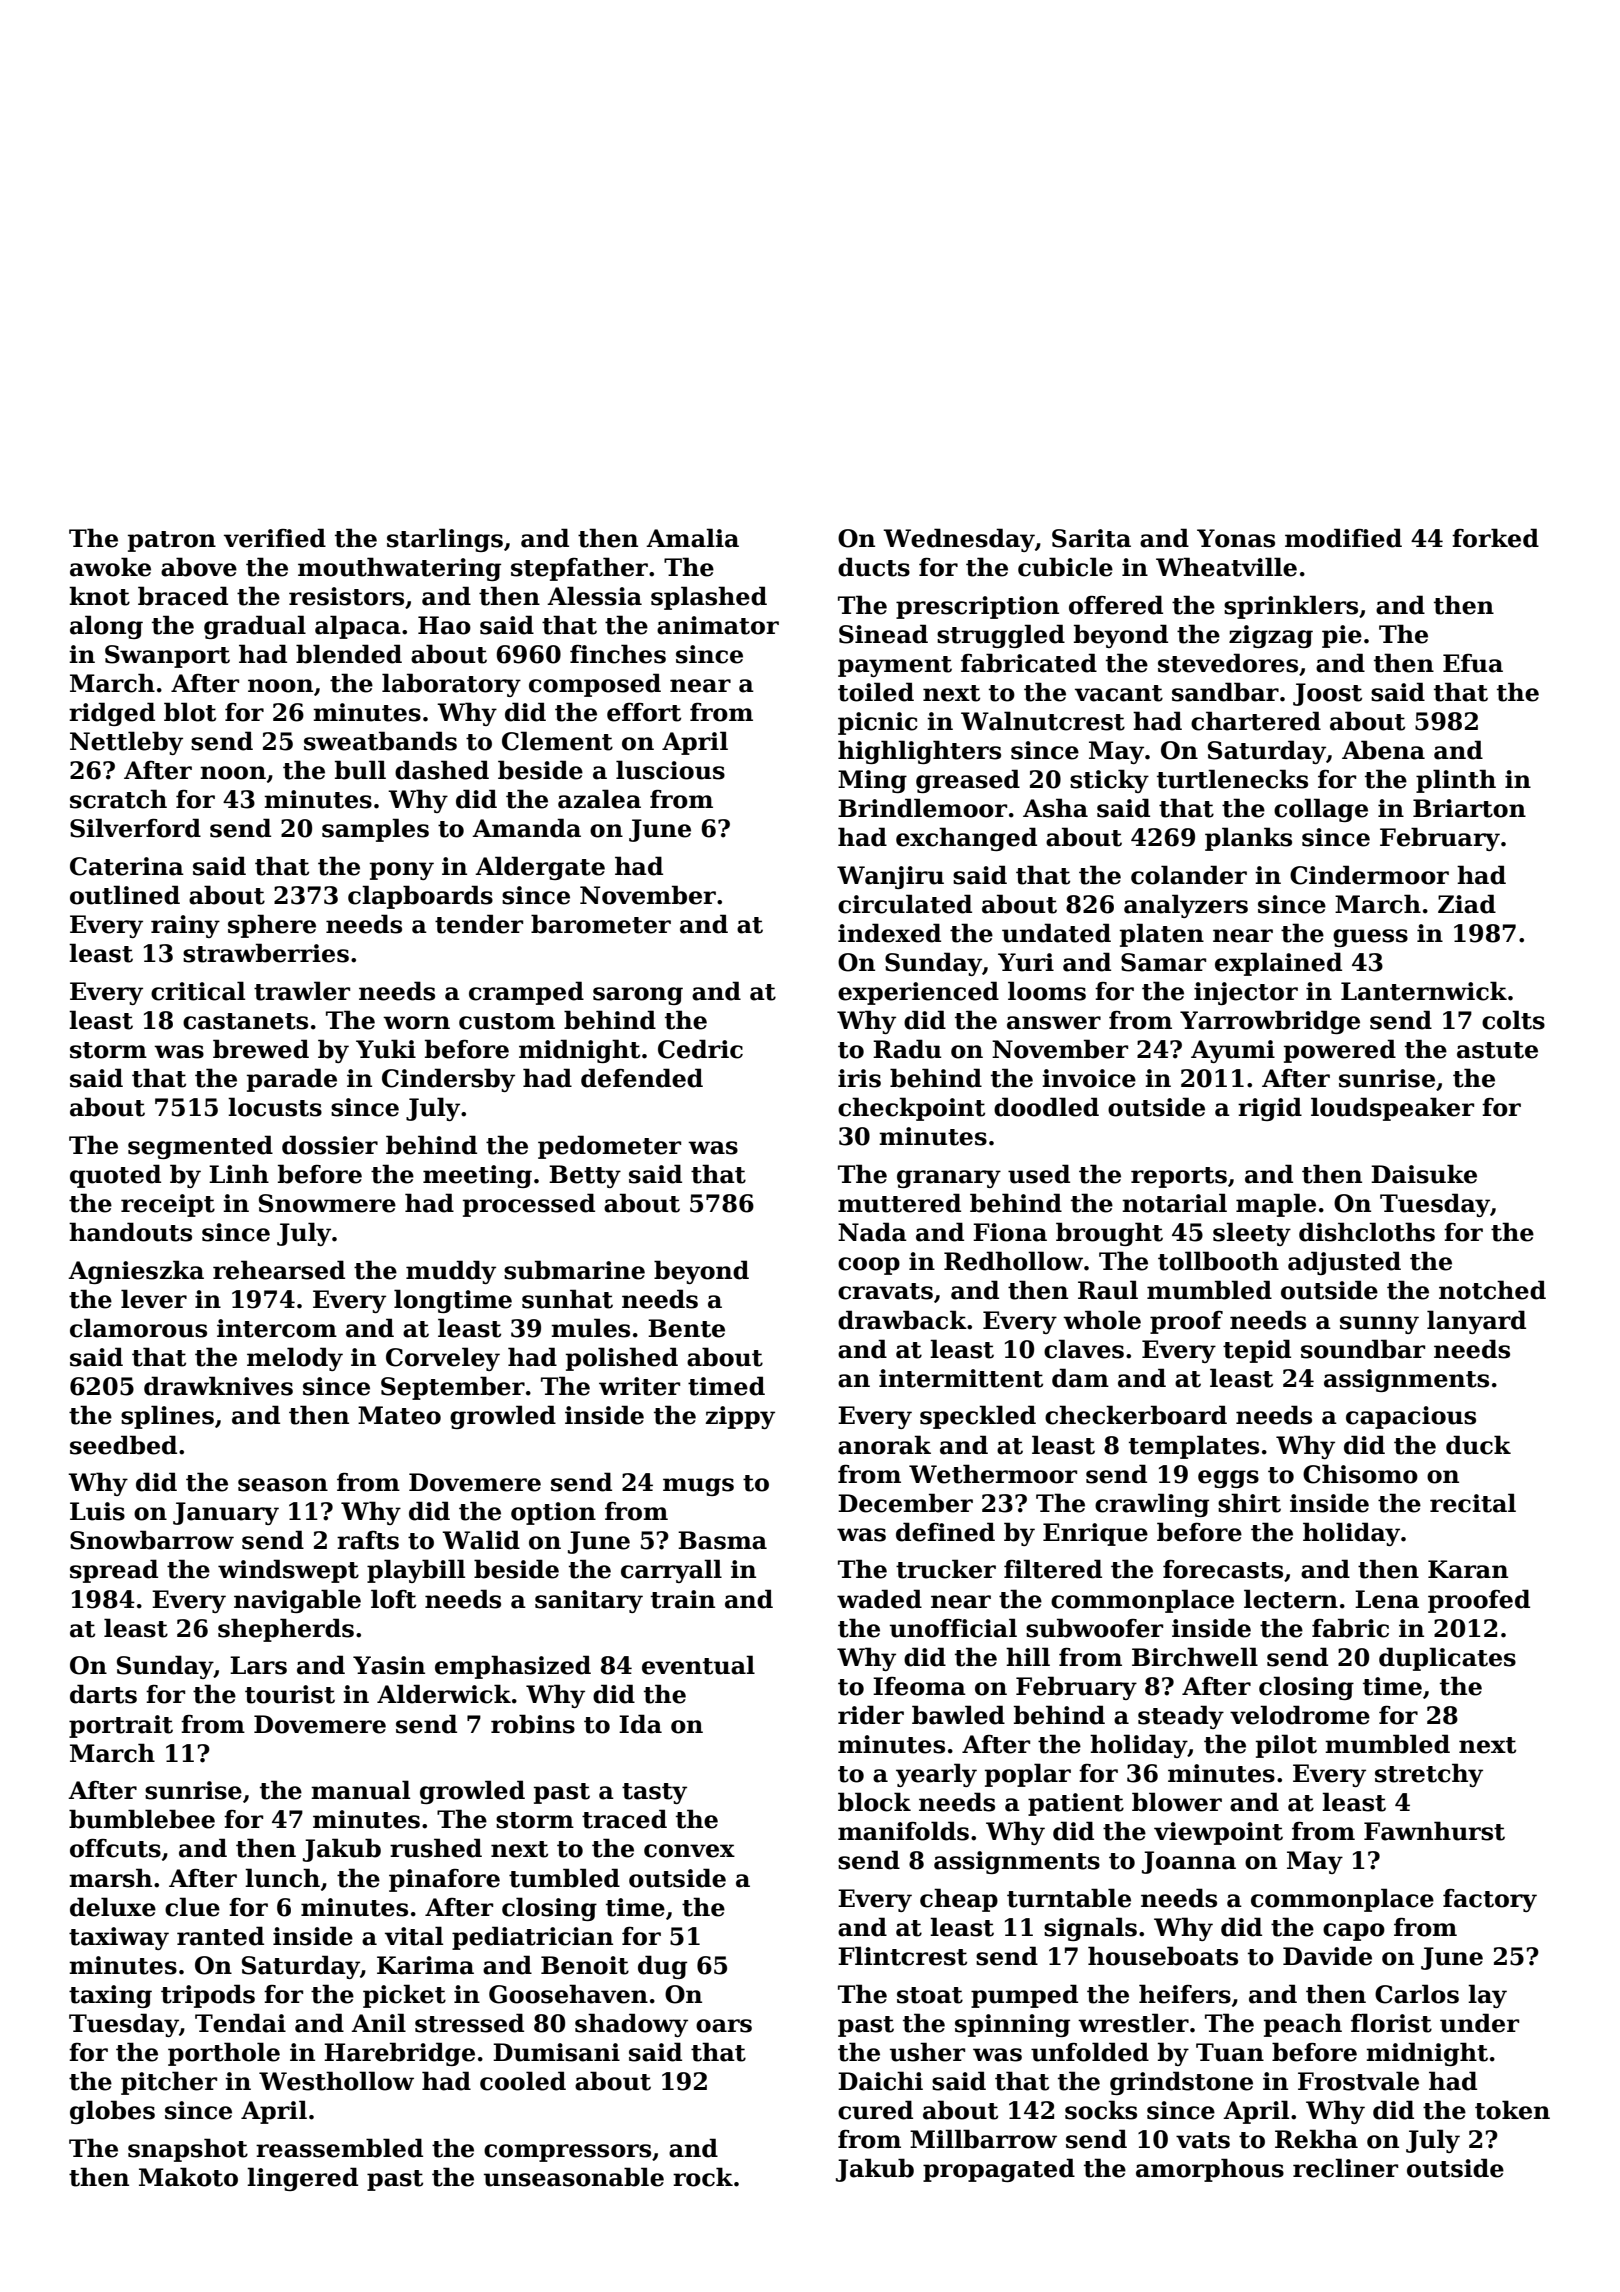 This screenshot has height=2292, width=1620. I want to click on blended, so click(349, 654).
